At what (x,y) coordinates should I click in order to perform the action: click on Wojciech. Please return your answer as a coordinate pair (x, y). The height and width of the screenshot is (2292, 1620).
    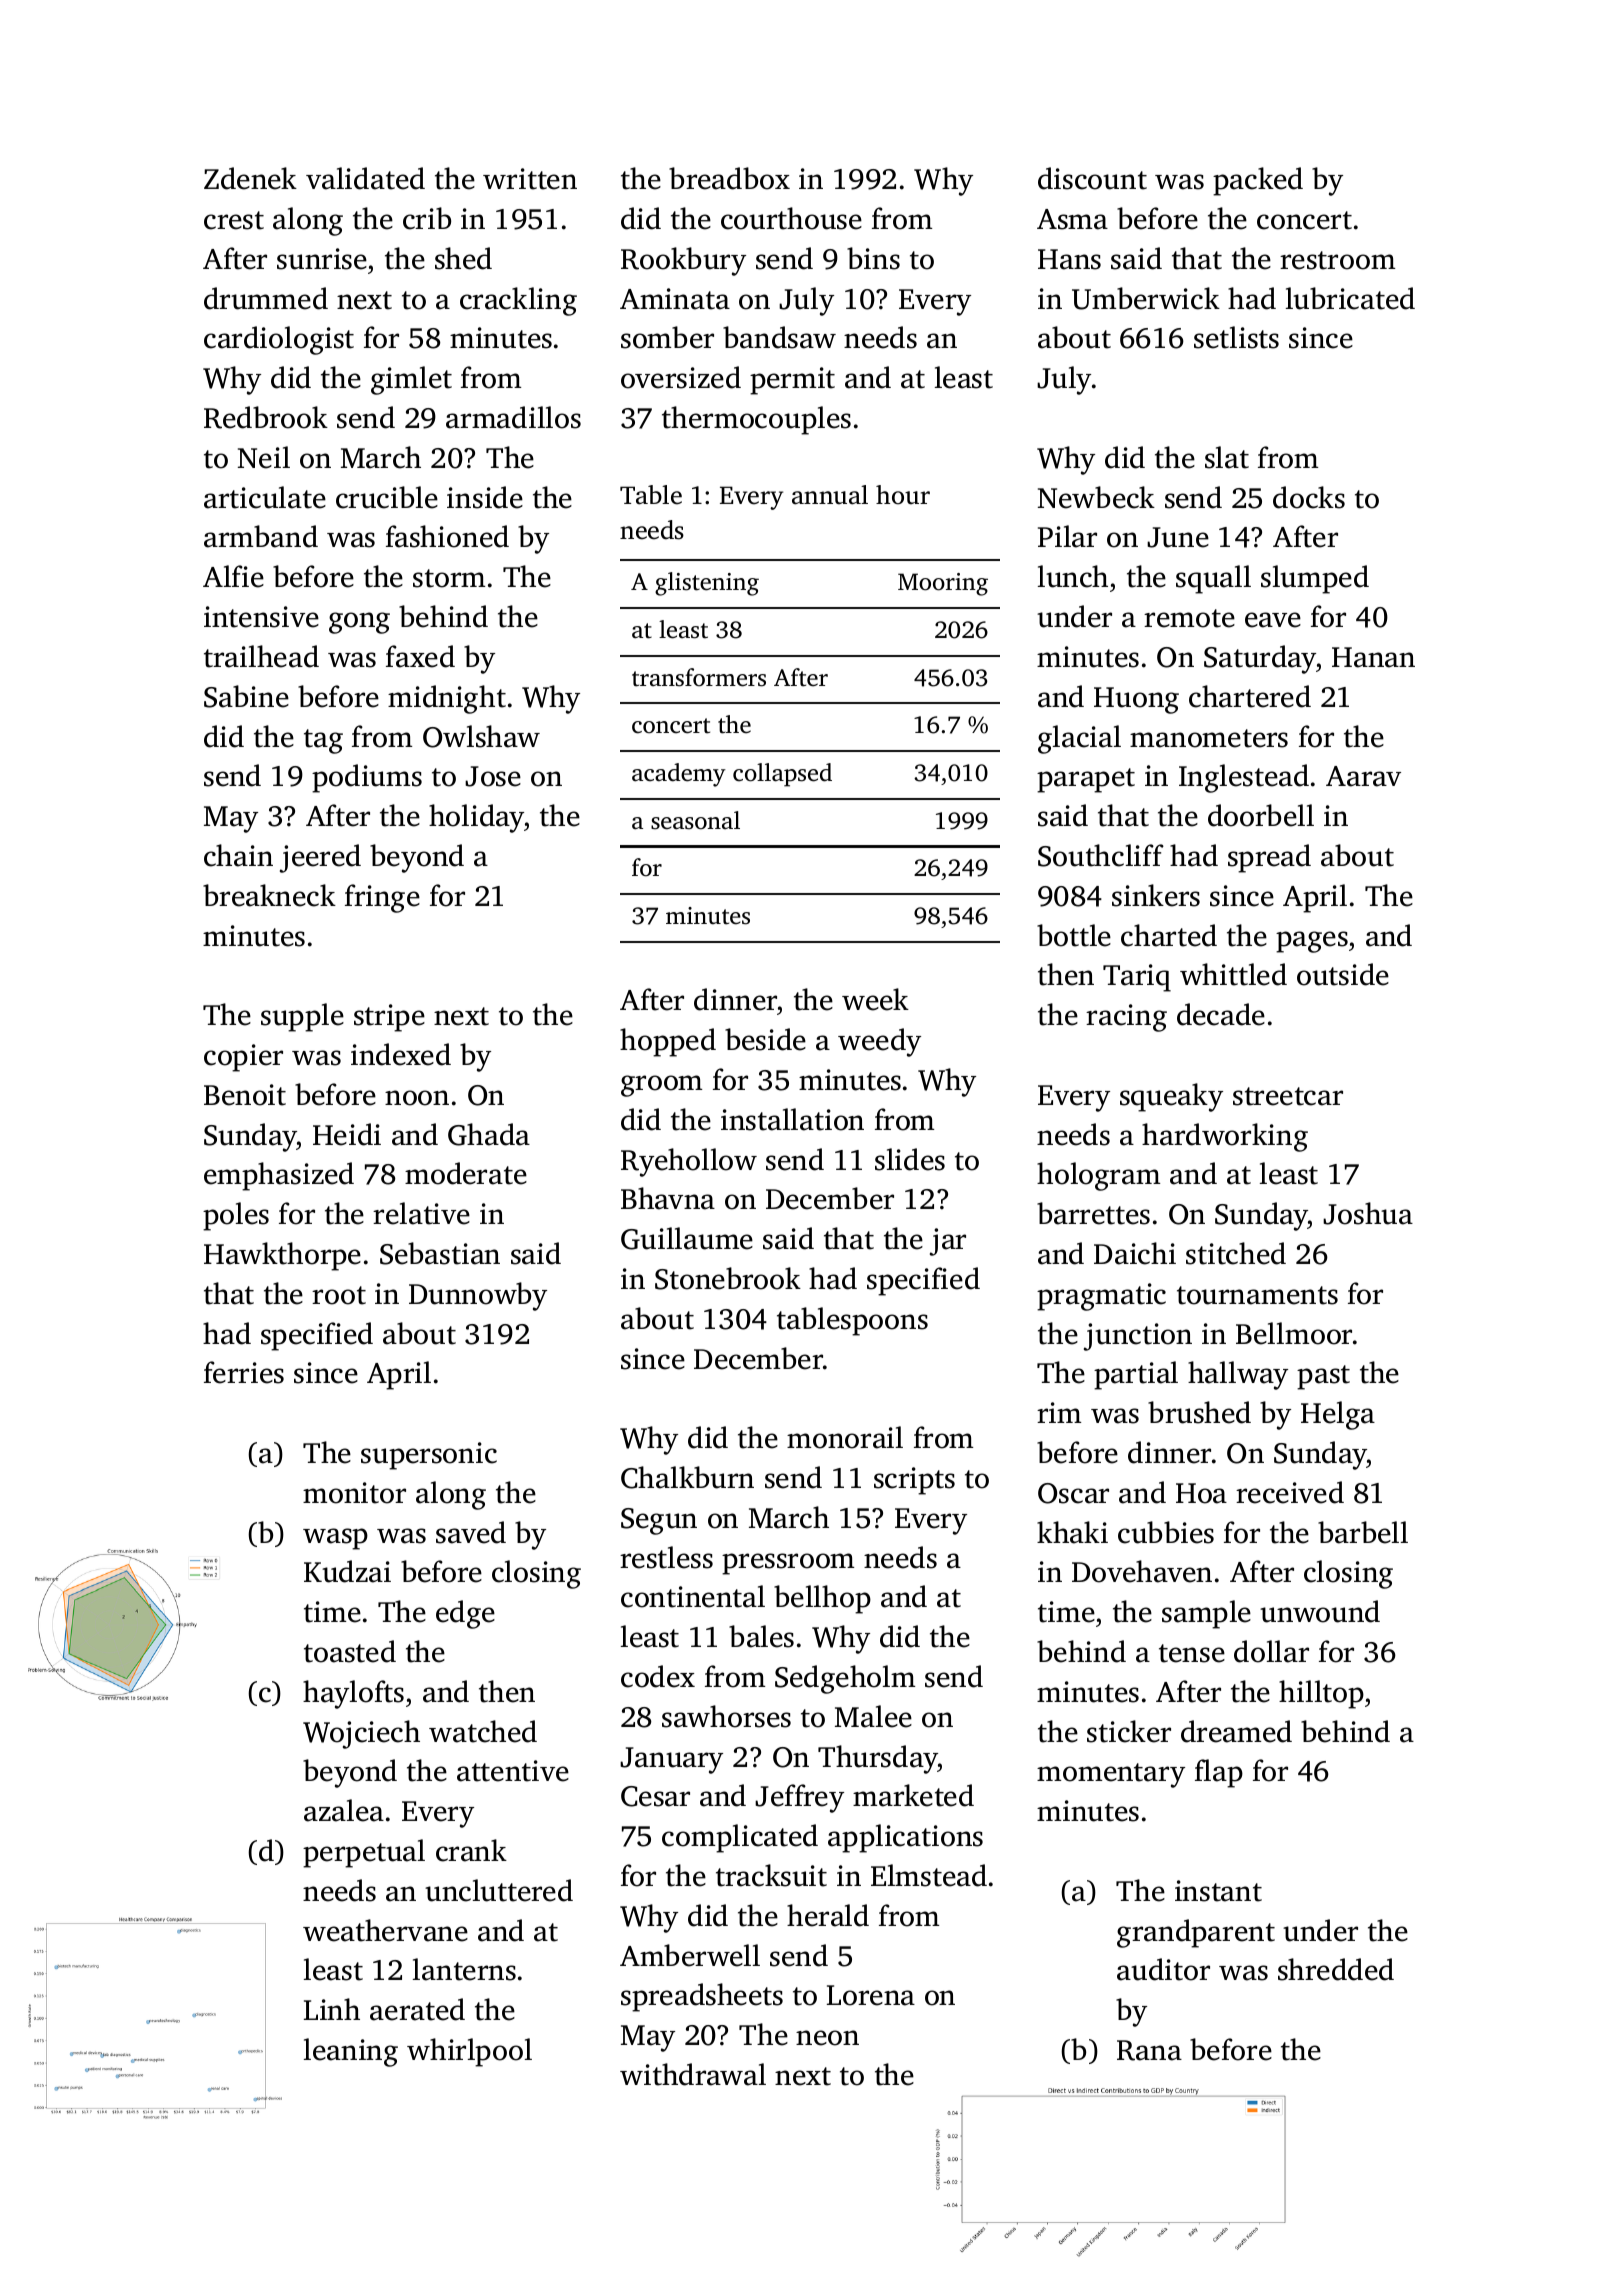
    Looking at the image, I should click on (361, 1734).
